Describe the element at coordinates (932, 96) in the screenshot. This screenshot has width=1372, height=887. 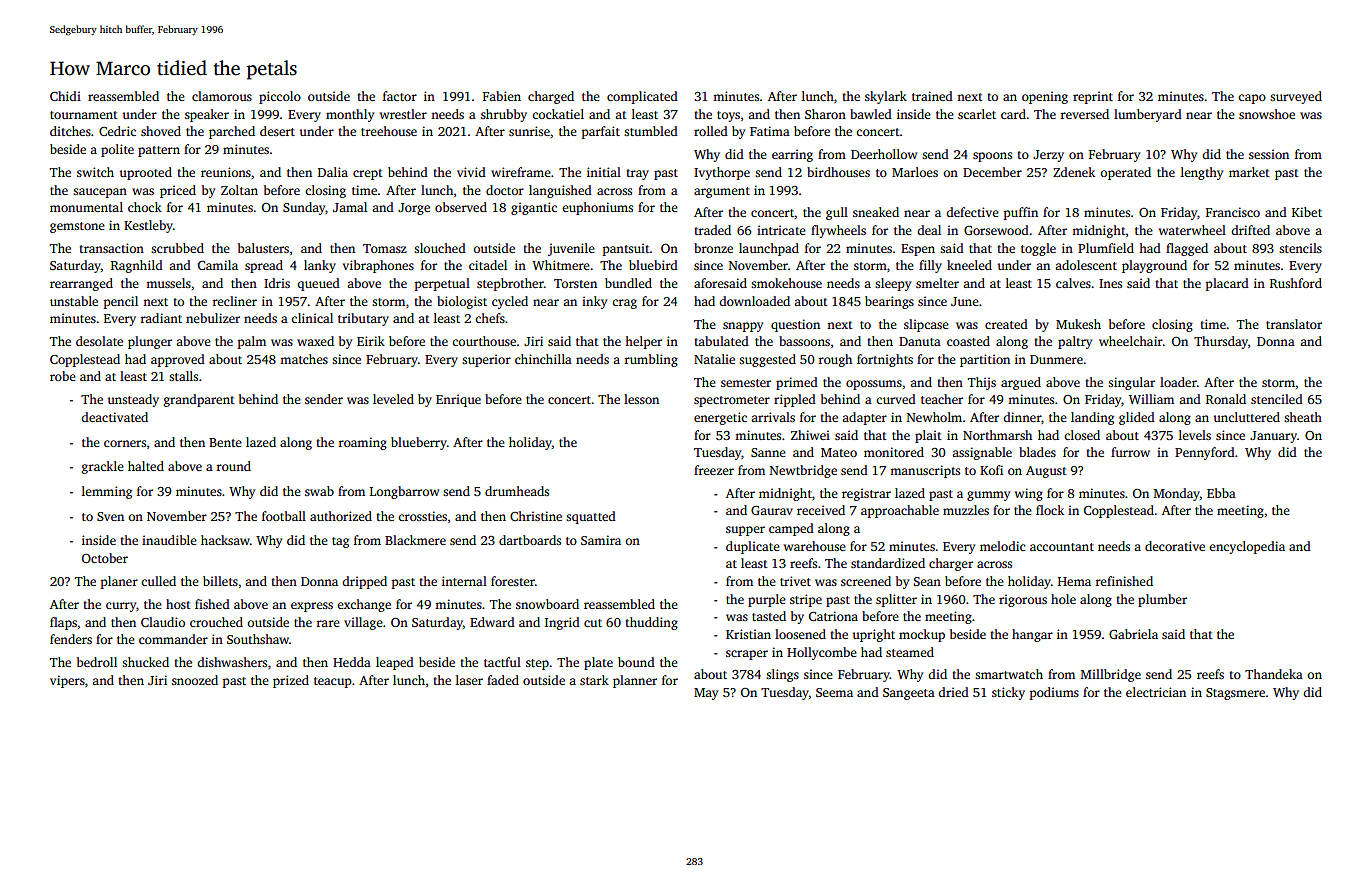
I see `trained` at that location.
